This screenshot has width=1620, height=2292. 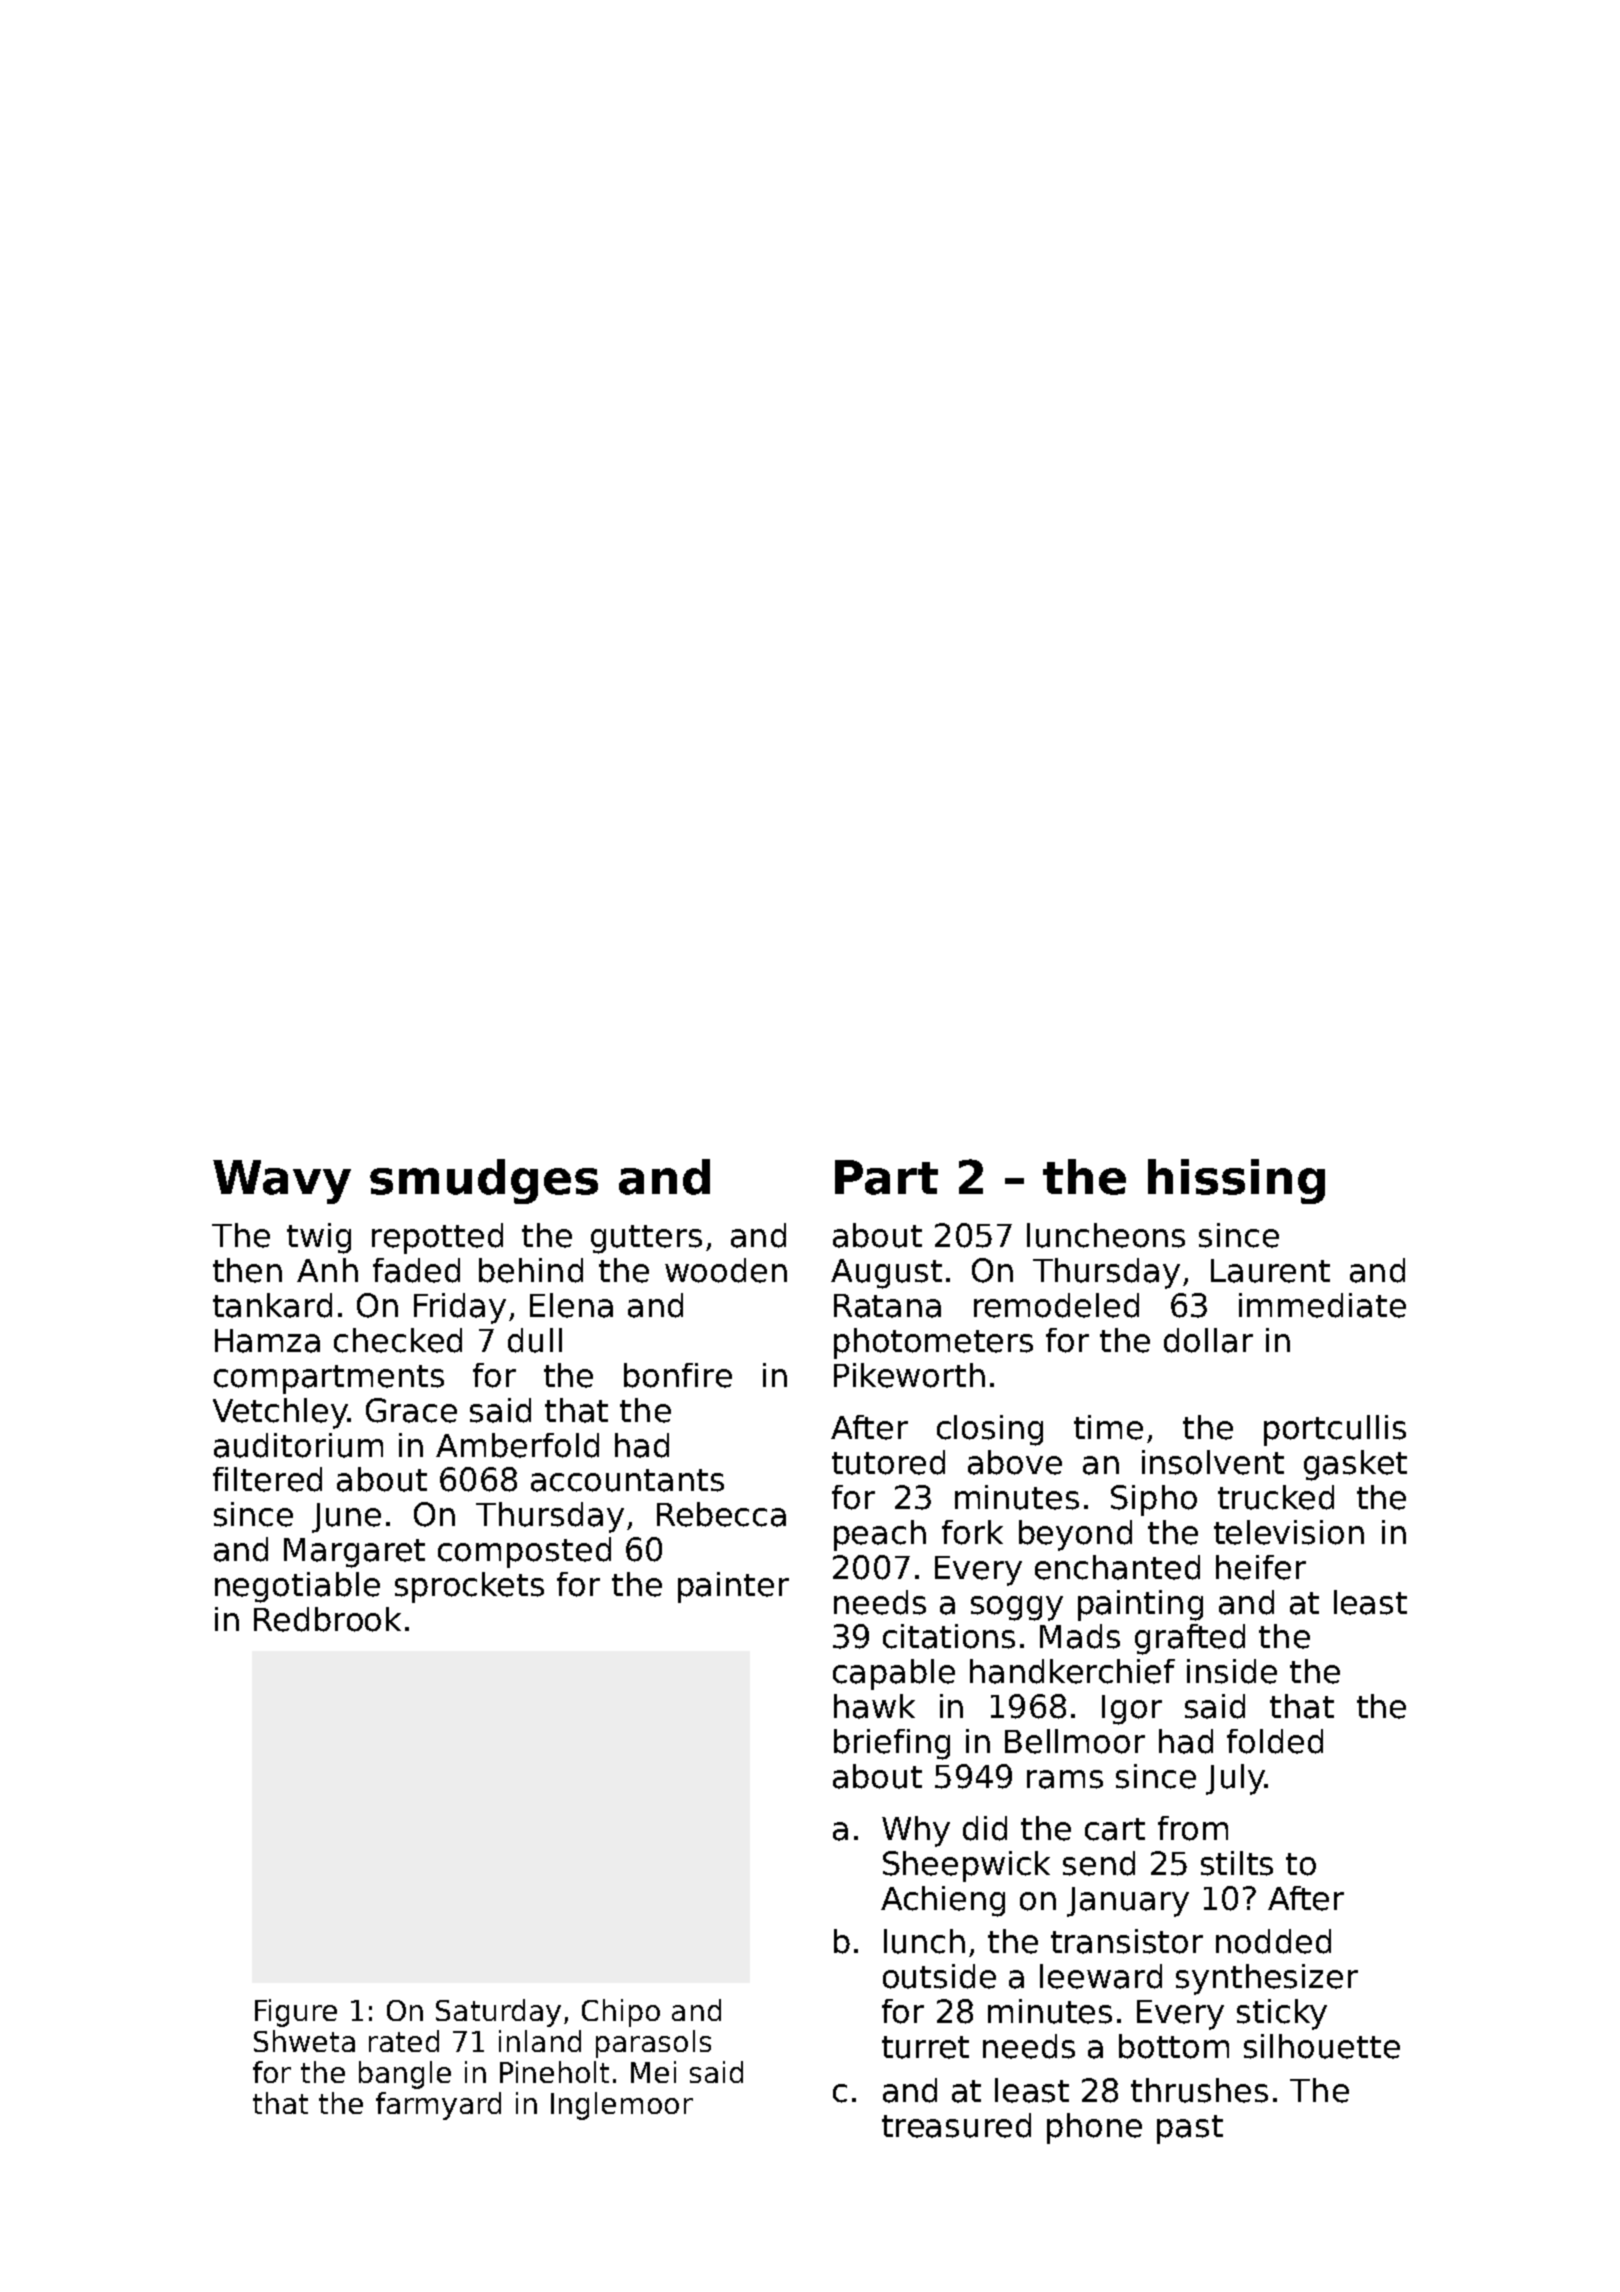 What do you see at coordinates (327, 1619) in the screenshot?
I see `Redbrook` at bounding box center [327, 1619].
